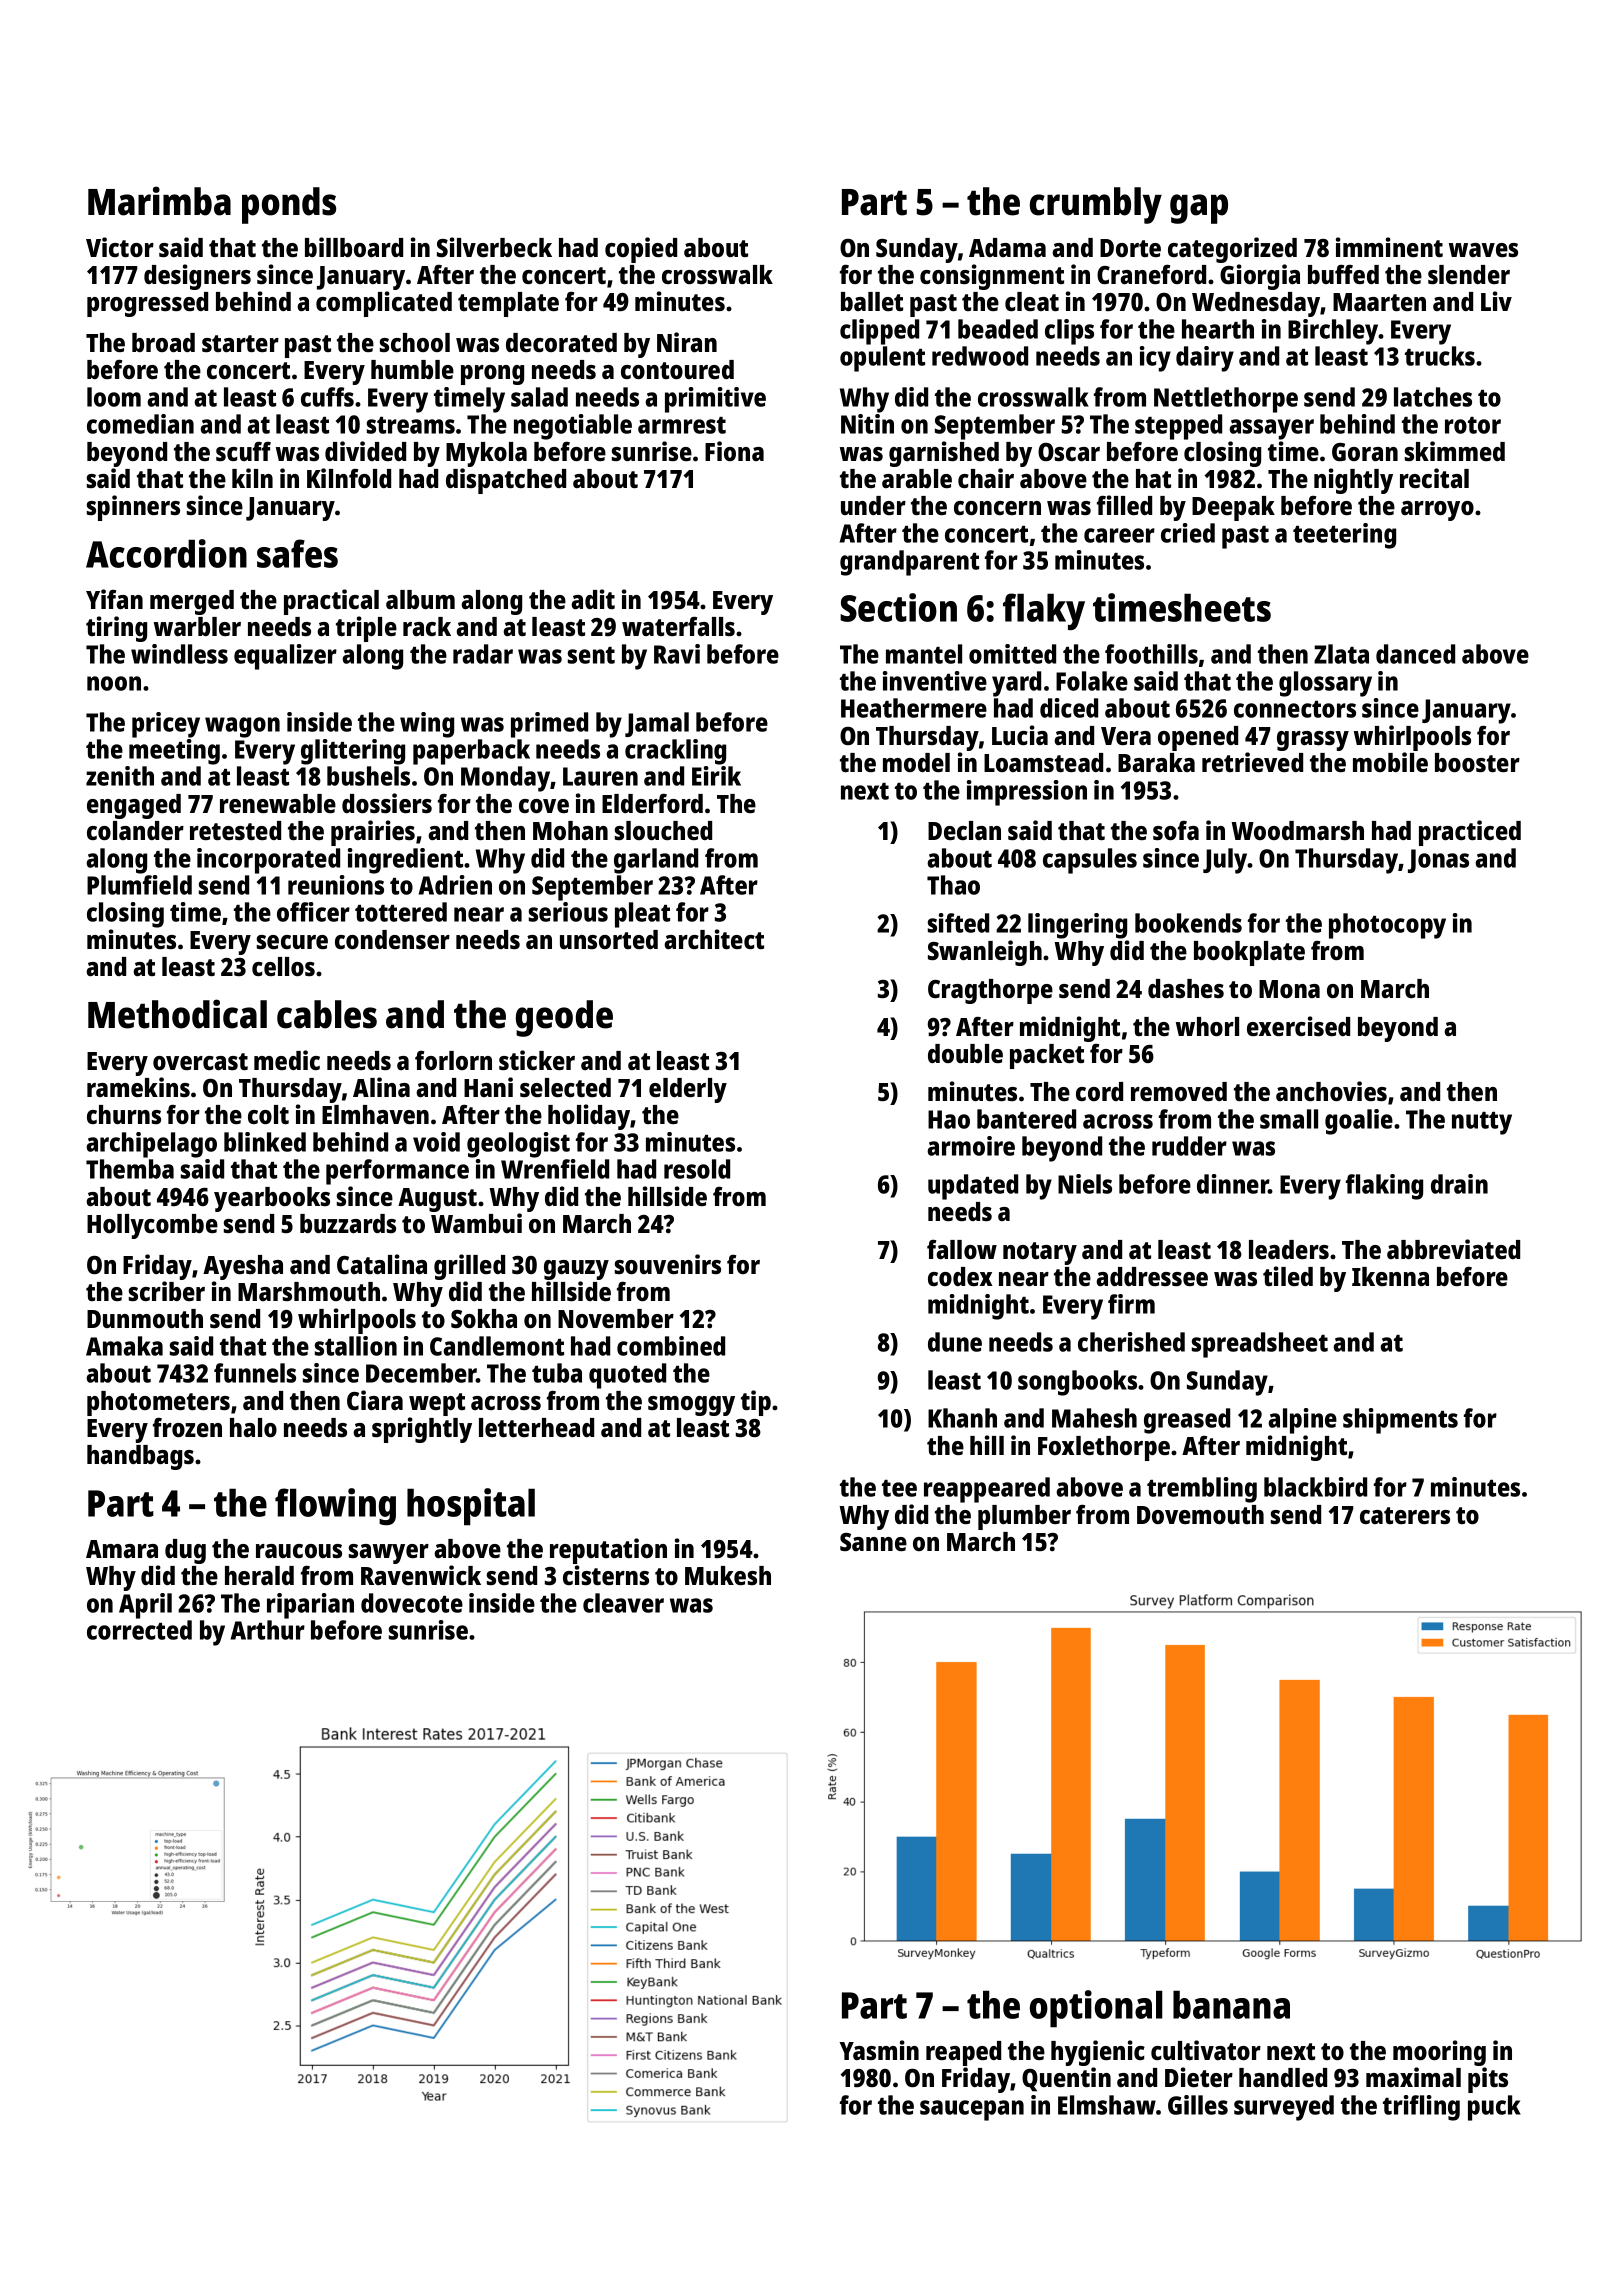  What do you see at coordinates (623, 1603) in the page?
I see `cleaver` at bounding box center [623, 1603].
